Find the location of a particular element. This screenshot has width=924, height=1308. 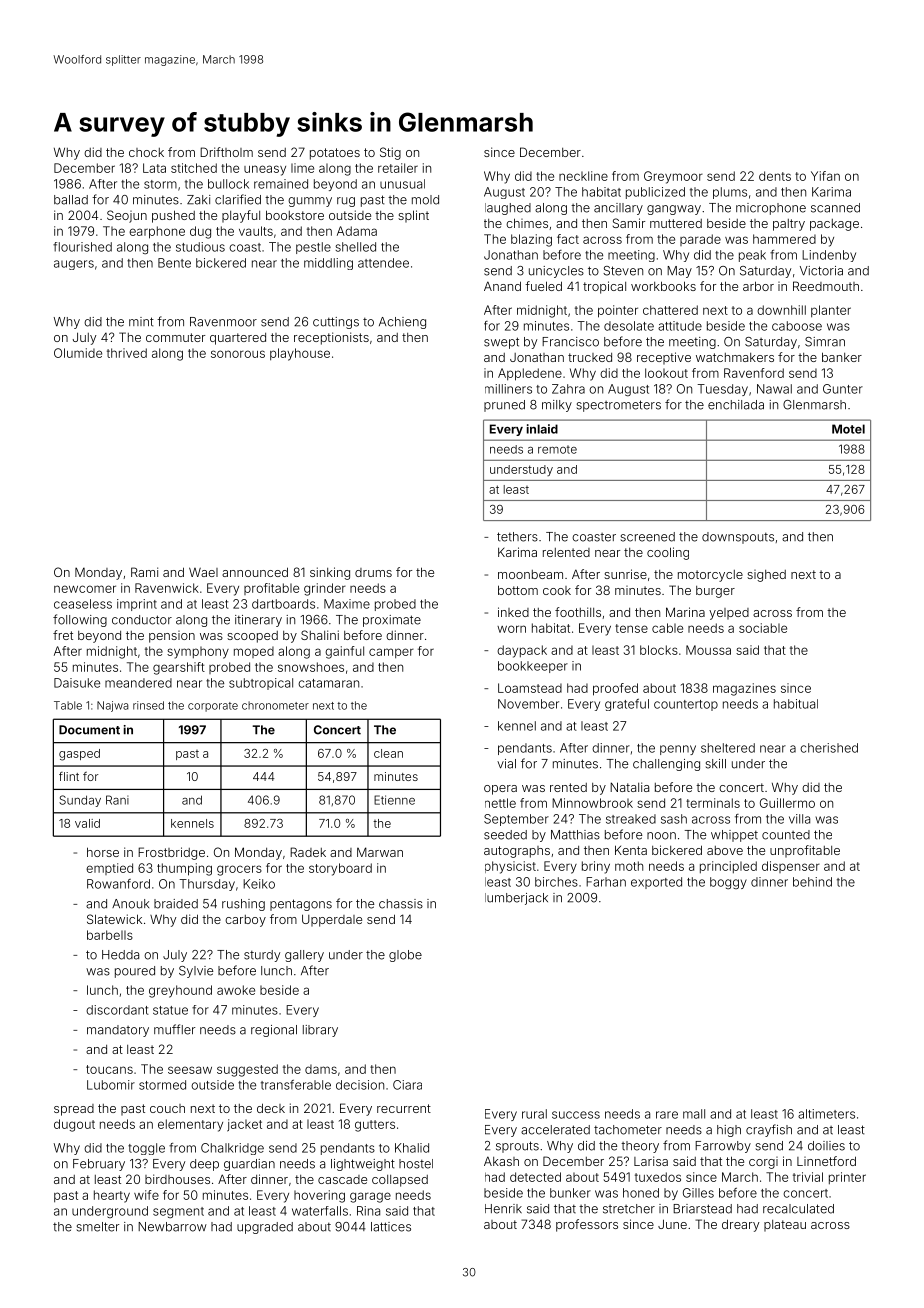

studious is located at coordinates (200, 247).
